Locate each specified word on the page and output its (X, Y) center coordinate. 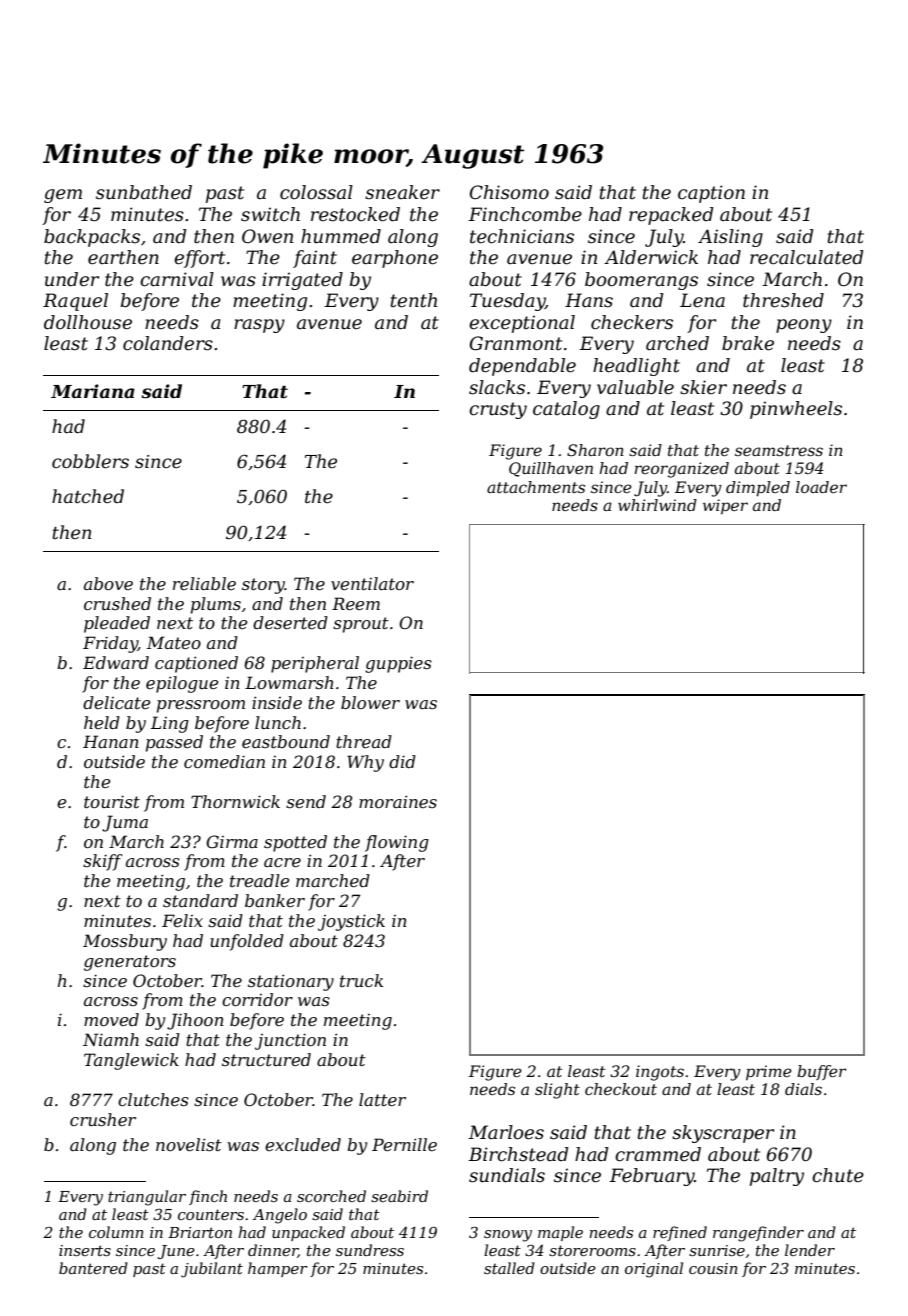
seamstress (779, 450)
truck (361, 980)
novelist (189, 1144)
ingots (660, 1073)
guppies (398, 664)
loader (821, 487)
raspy (259, 326)
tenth (413, 300)
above (108, 583)
